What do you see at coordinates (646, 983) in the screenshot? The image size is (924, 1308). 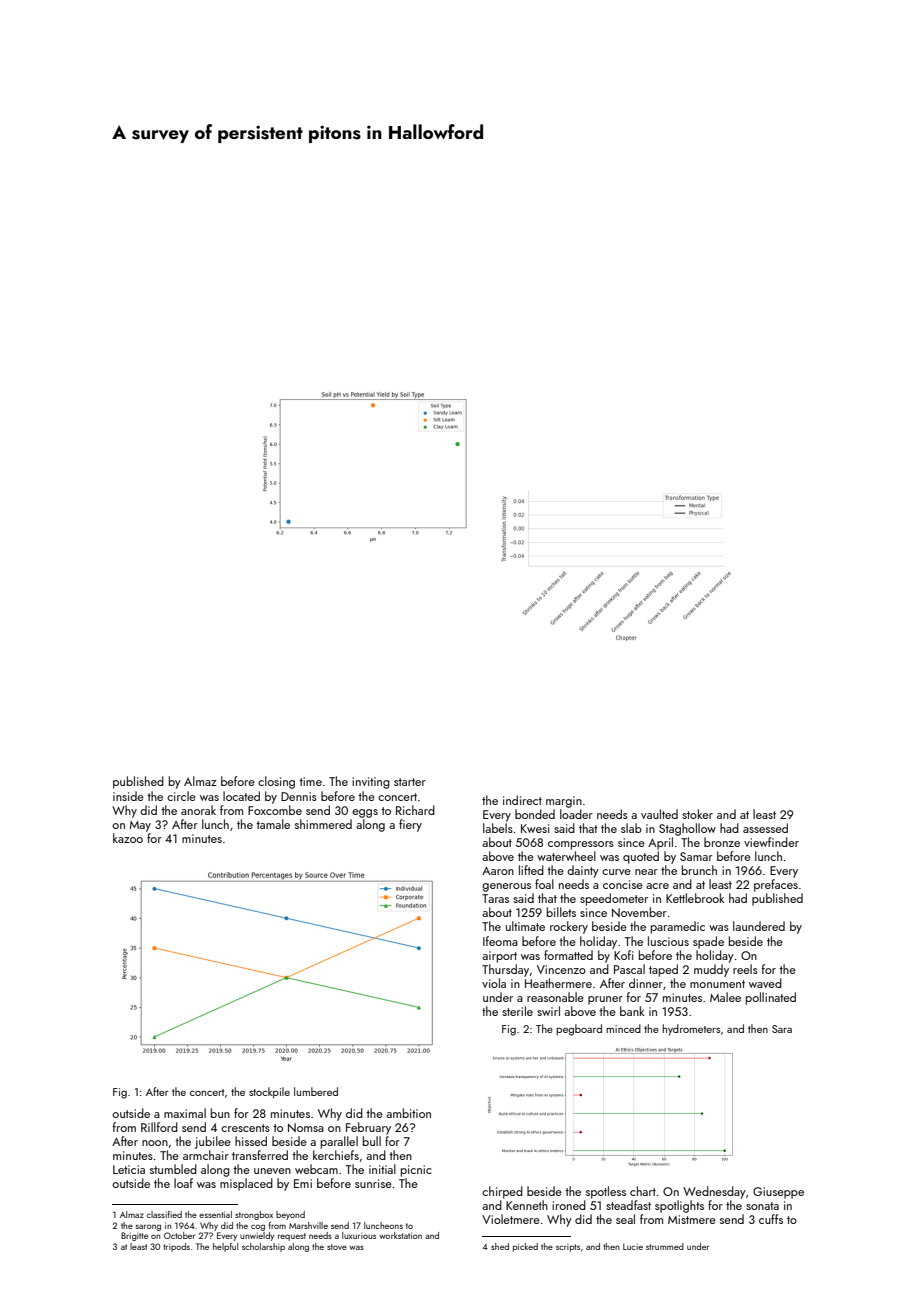 I see `dinner` at bounding box center [646, 983].
